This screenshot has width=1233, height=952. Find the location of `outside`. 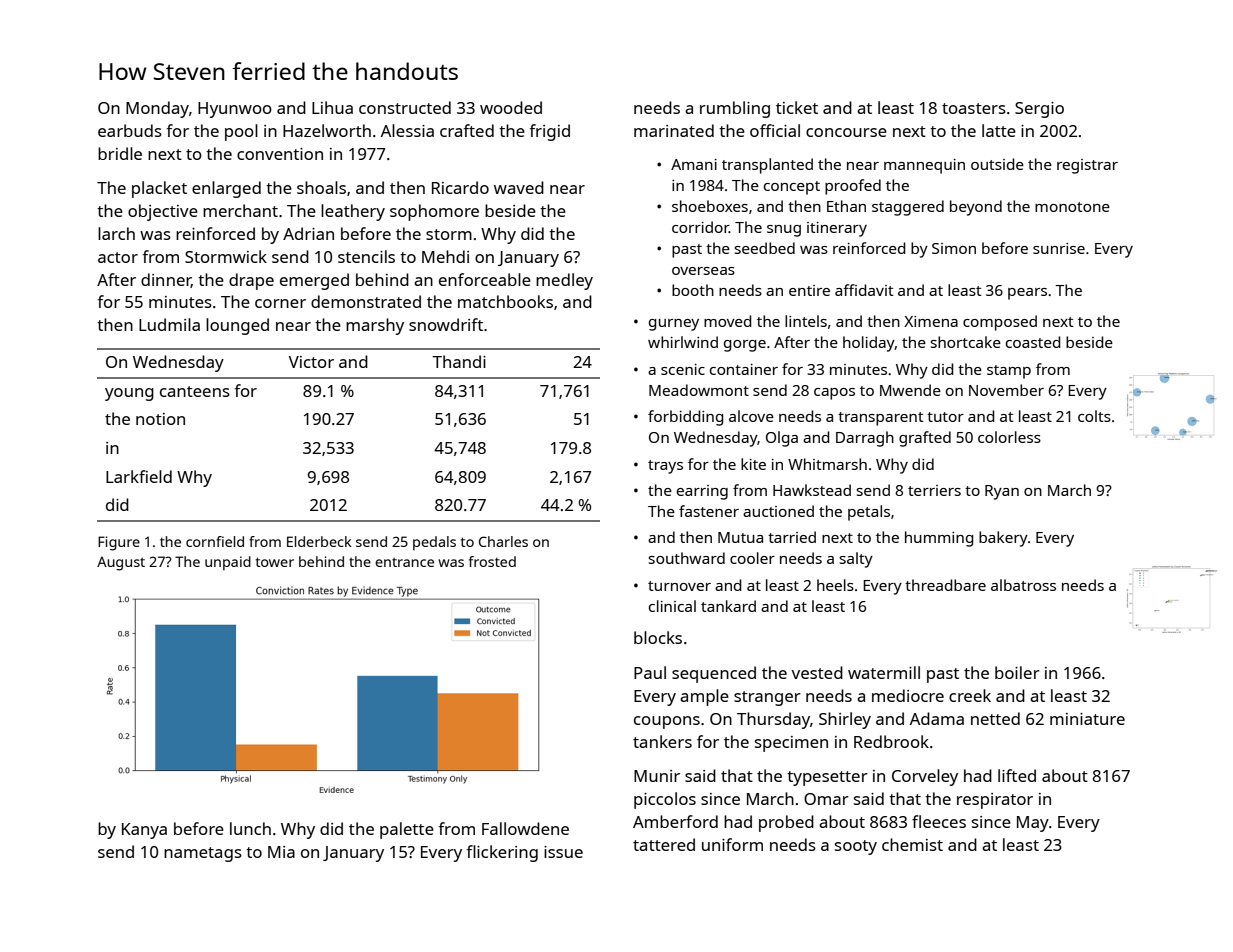

outside is located at coordinates (997, 164).
